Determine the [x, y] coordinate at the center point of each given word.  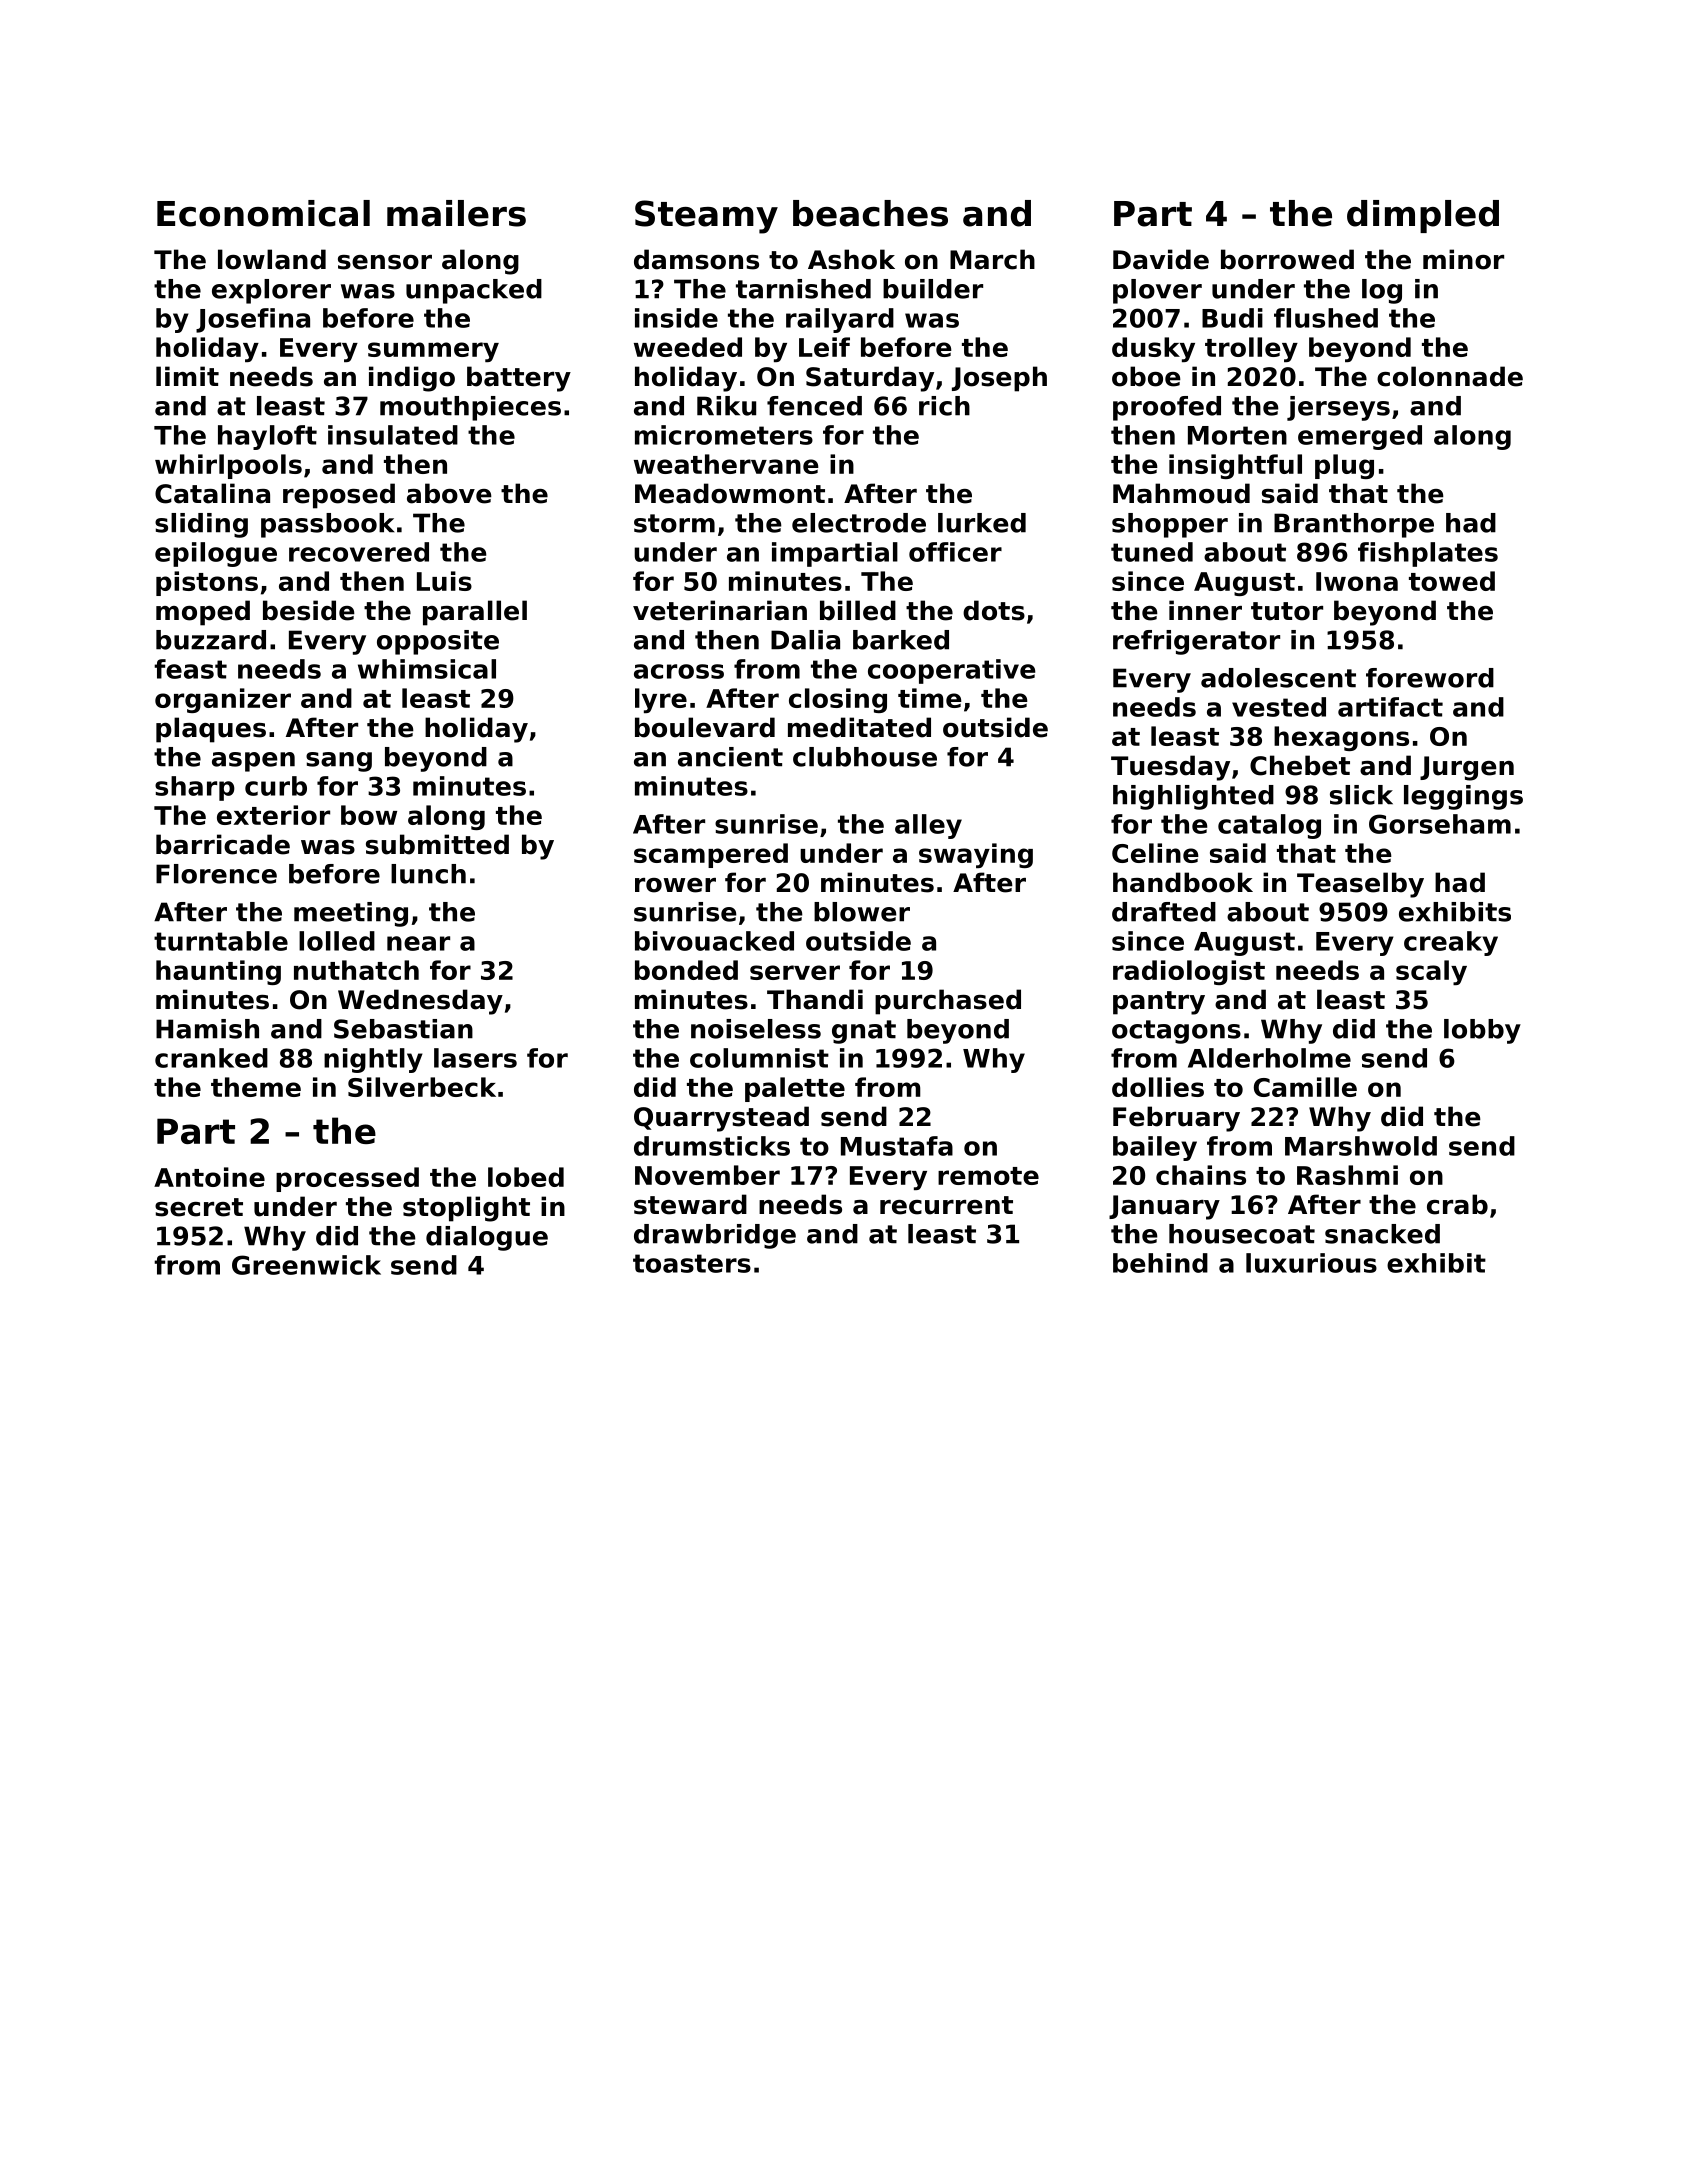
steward [690, 1204]
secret [199, 1207]
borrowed [1287, 259]
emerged [1360, 437]
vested [1279, 707]
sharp [195, 788]
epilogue [216, 554]
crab [1457, 1204]
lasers [475, 1058]
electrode [859, 523]
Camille [1305, 1087]
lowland [272, 259]
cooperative [952, 671]
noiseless [756, 1029]
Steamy [706, 217]
